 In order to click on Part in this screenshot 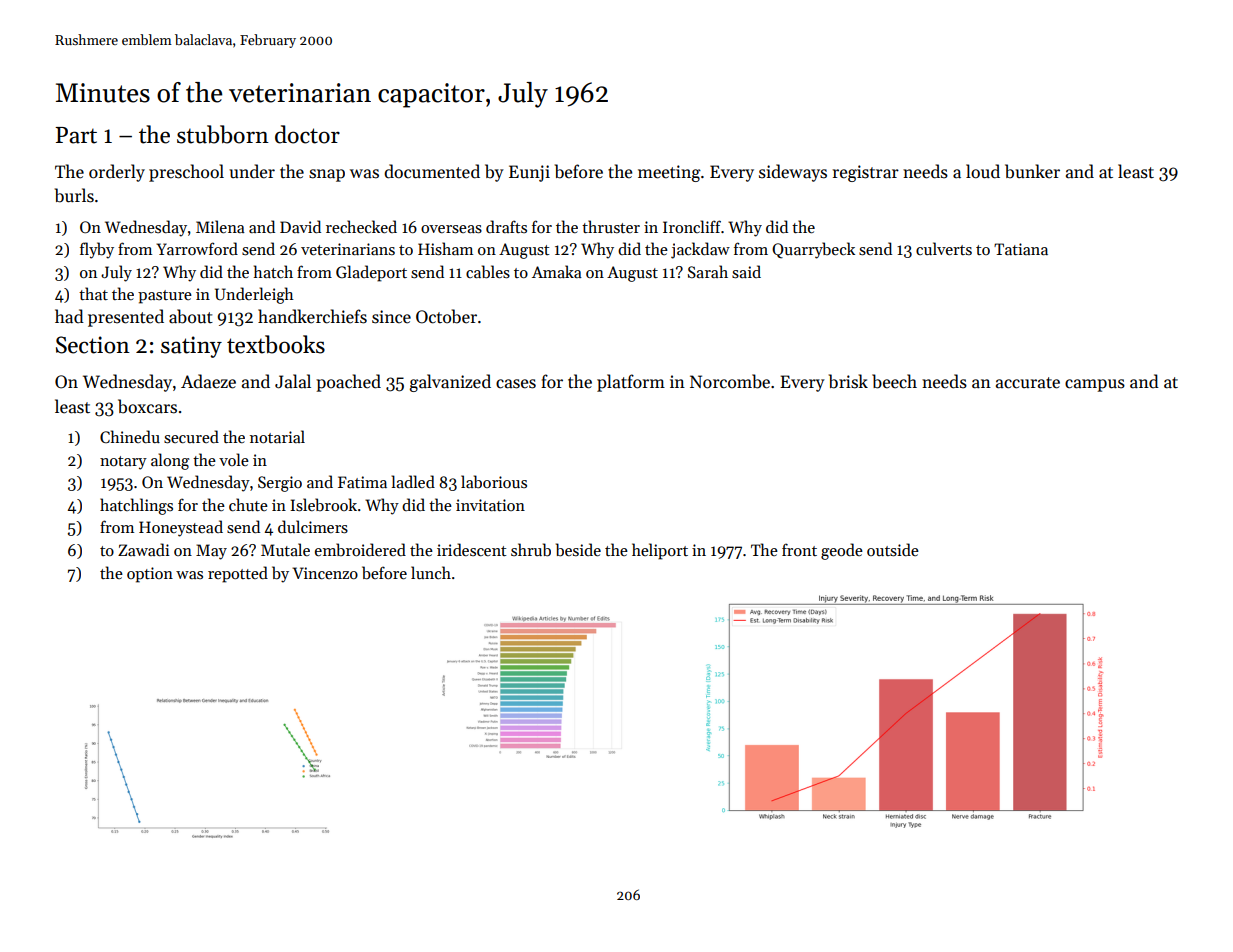, I will do `click(76, 135)`.
